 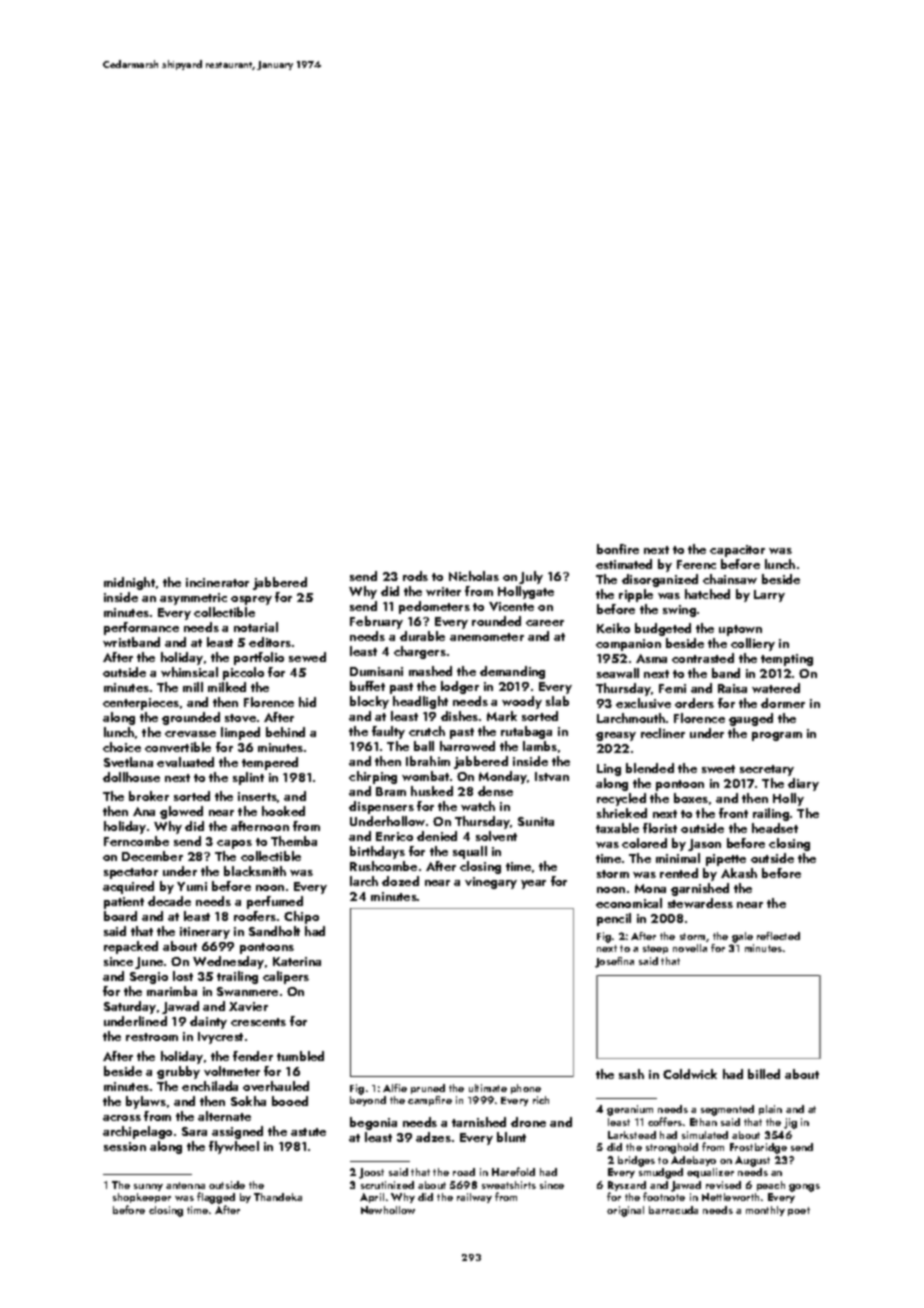 What do you see at coordinates (737, 551) in the image?
I see `capacitor` at bounding box center [737, 551].
